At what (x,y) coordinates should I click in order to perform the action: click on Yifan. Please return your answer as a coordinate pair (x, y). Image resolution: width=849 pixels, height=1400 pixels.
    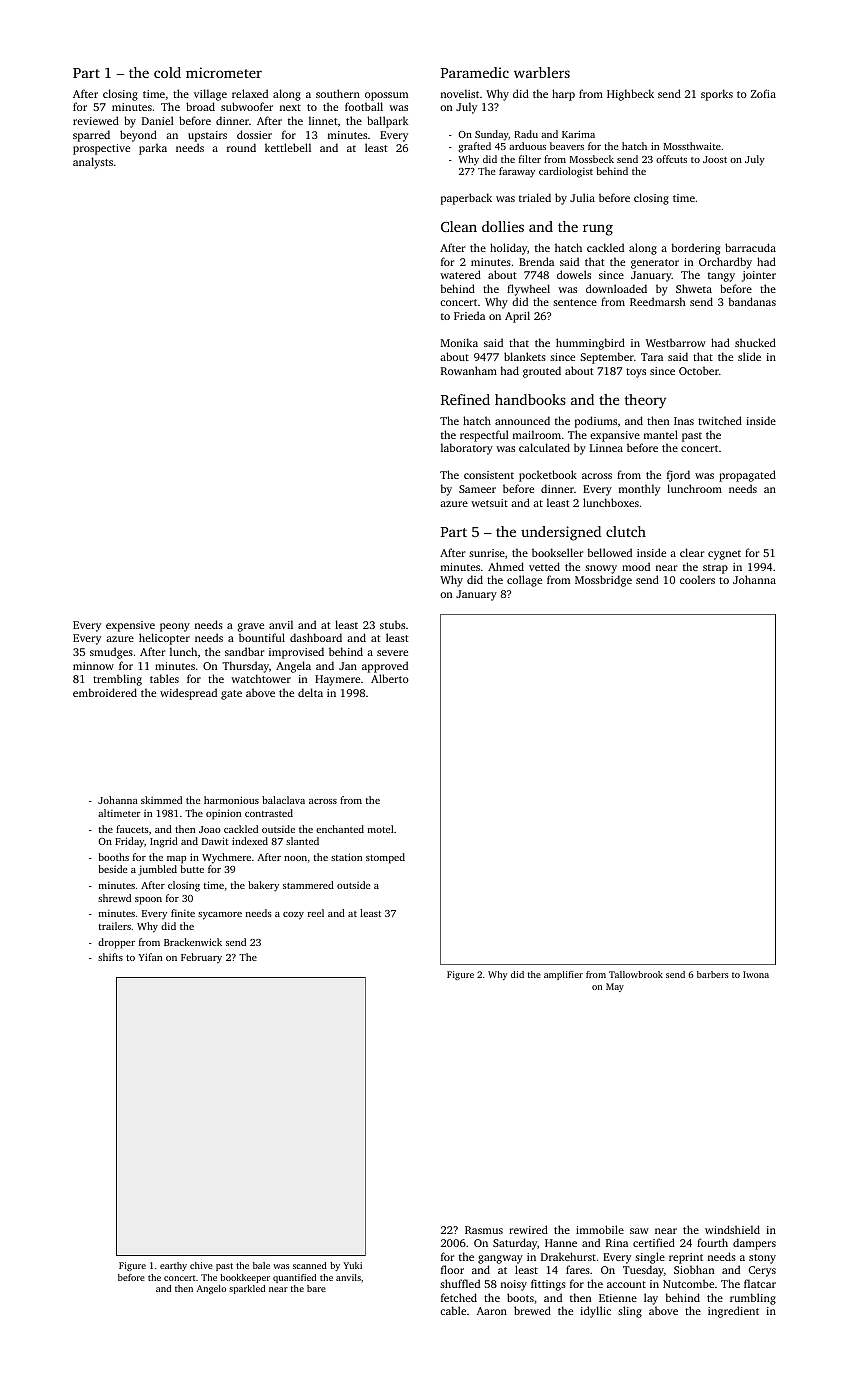
    Looking at the image, I should click on (150, 957).
